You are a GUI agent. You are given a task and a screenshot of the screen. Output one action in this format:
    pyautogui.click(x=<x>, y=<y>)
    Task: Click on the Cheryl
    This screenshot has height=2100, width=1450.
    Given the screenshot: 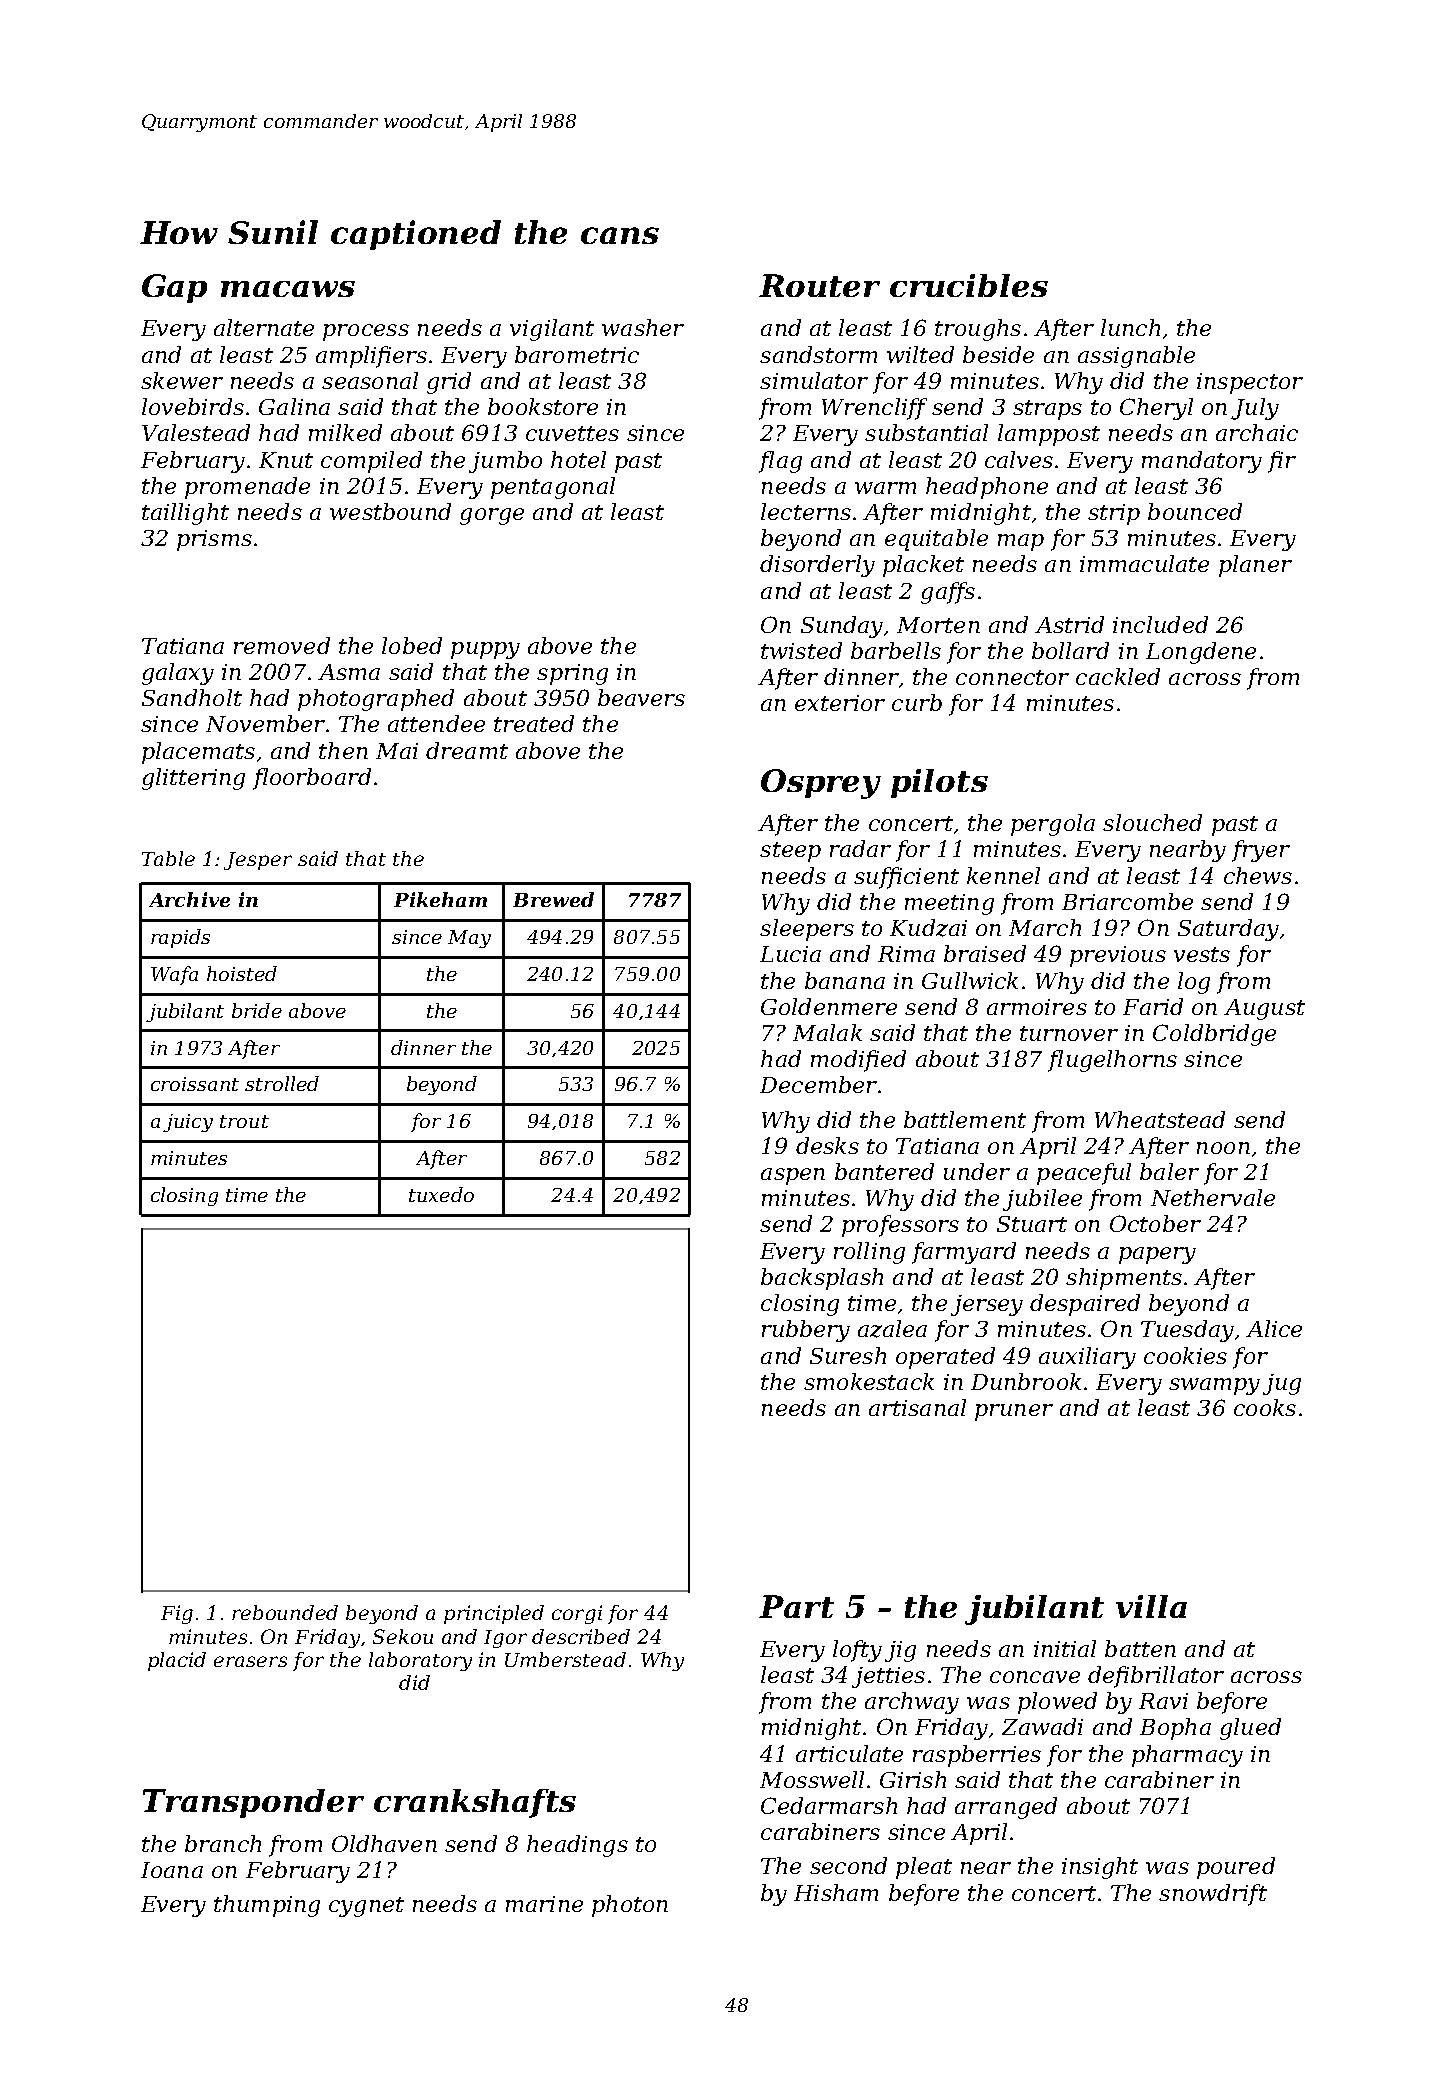 What is the action you would take?
    pyautogui.click(x=1156, y=409)
